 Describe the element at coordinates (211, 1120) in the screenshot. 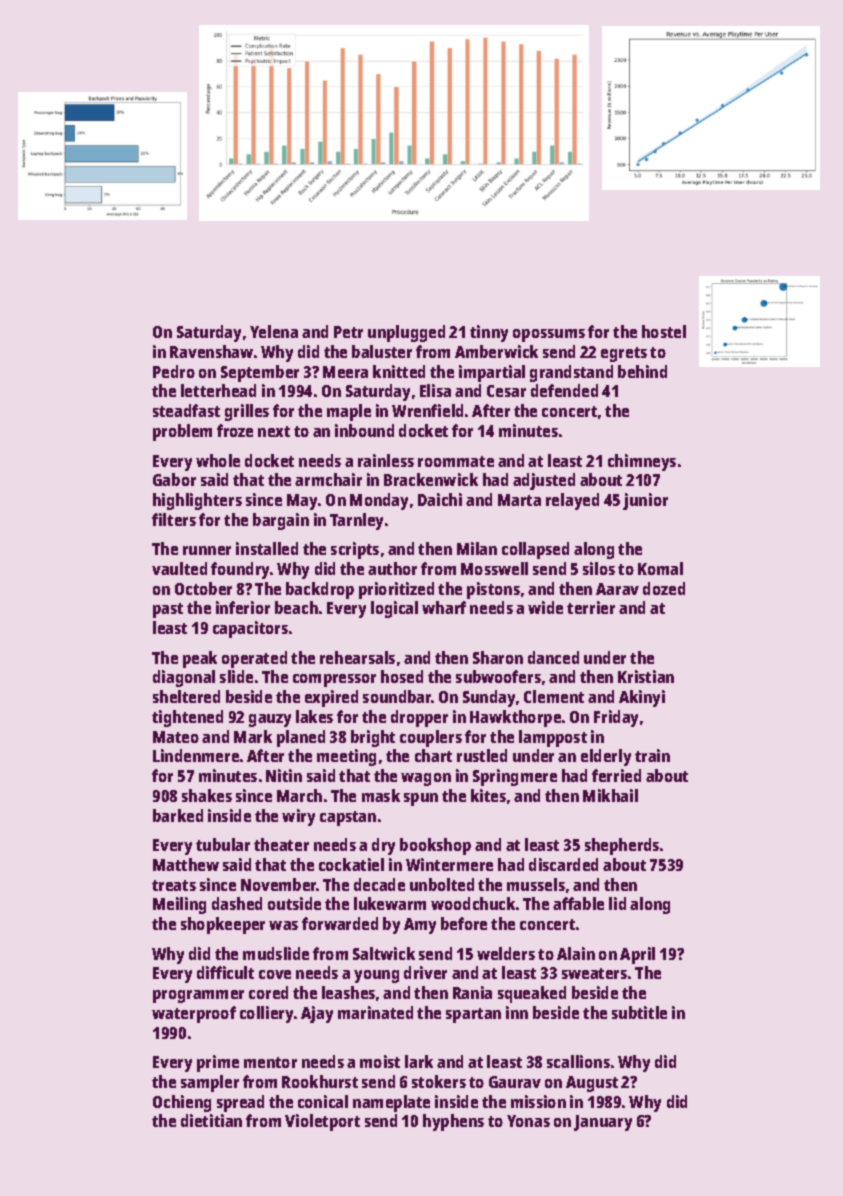

I see `dietitian` at that location.
